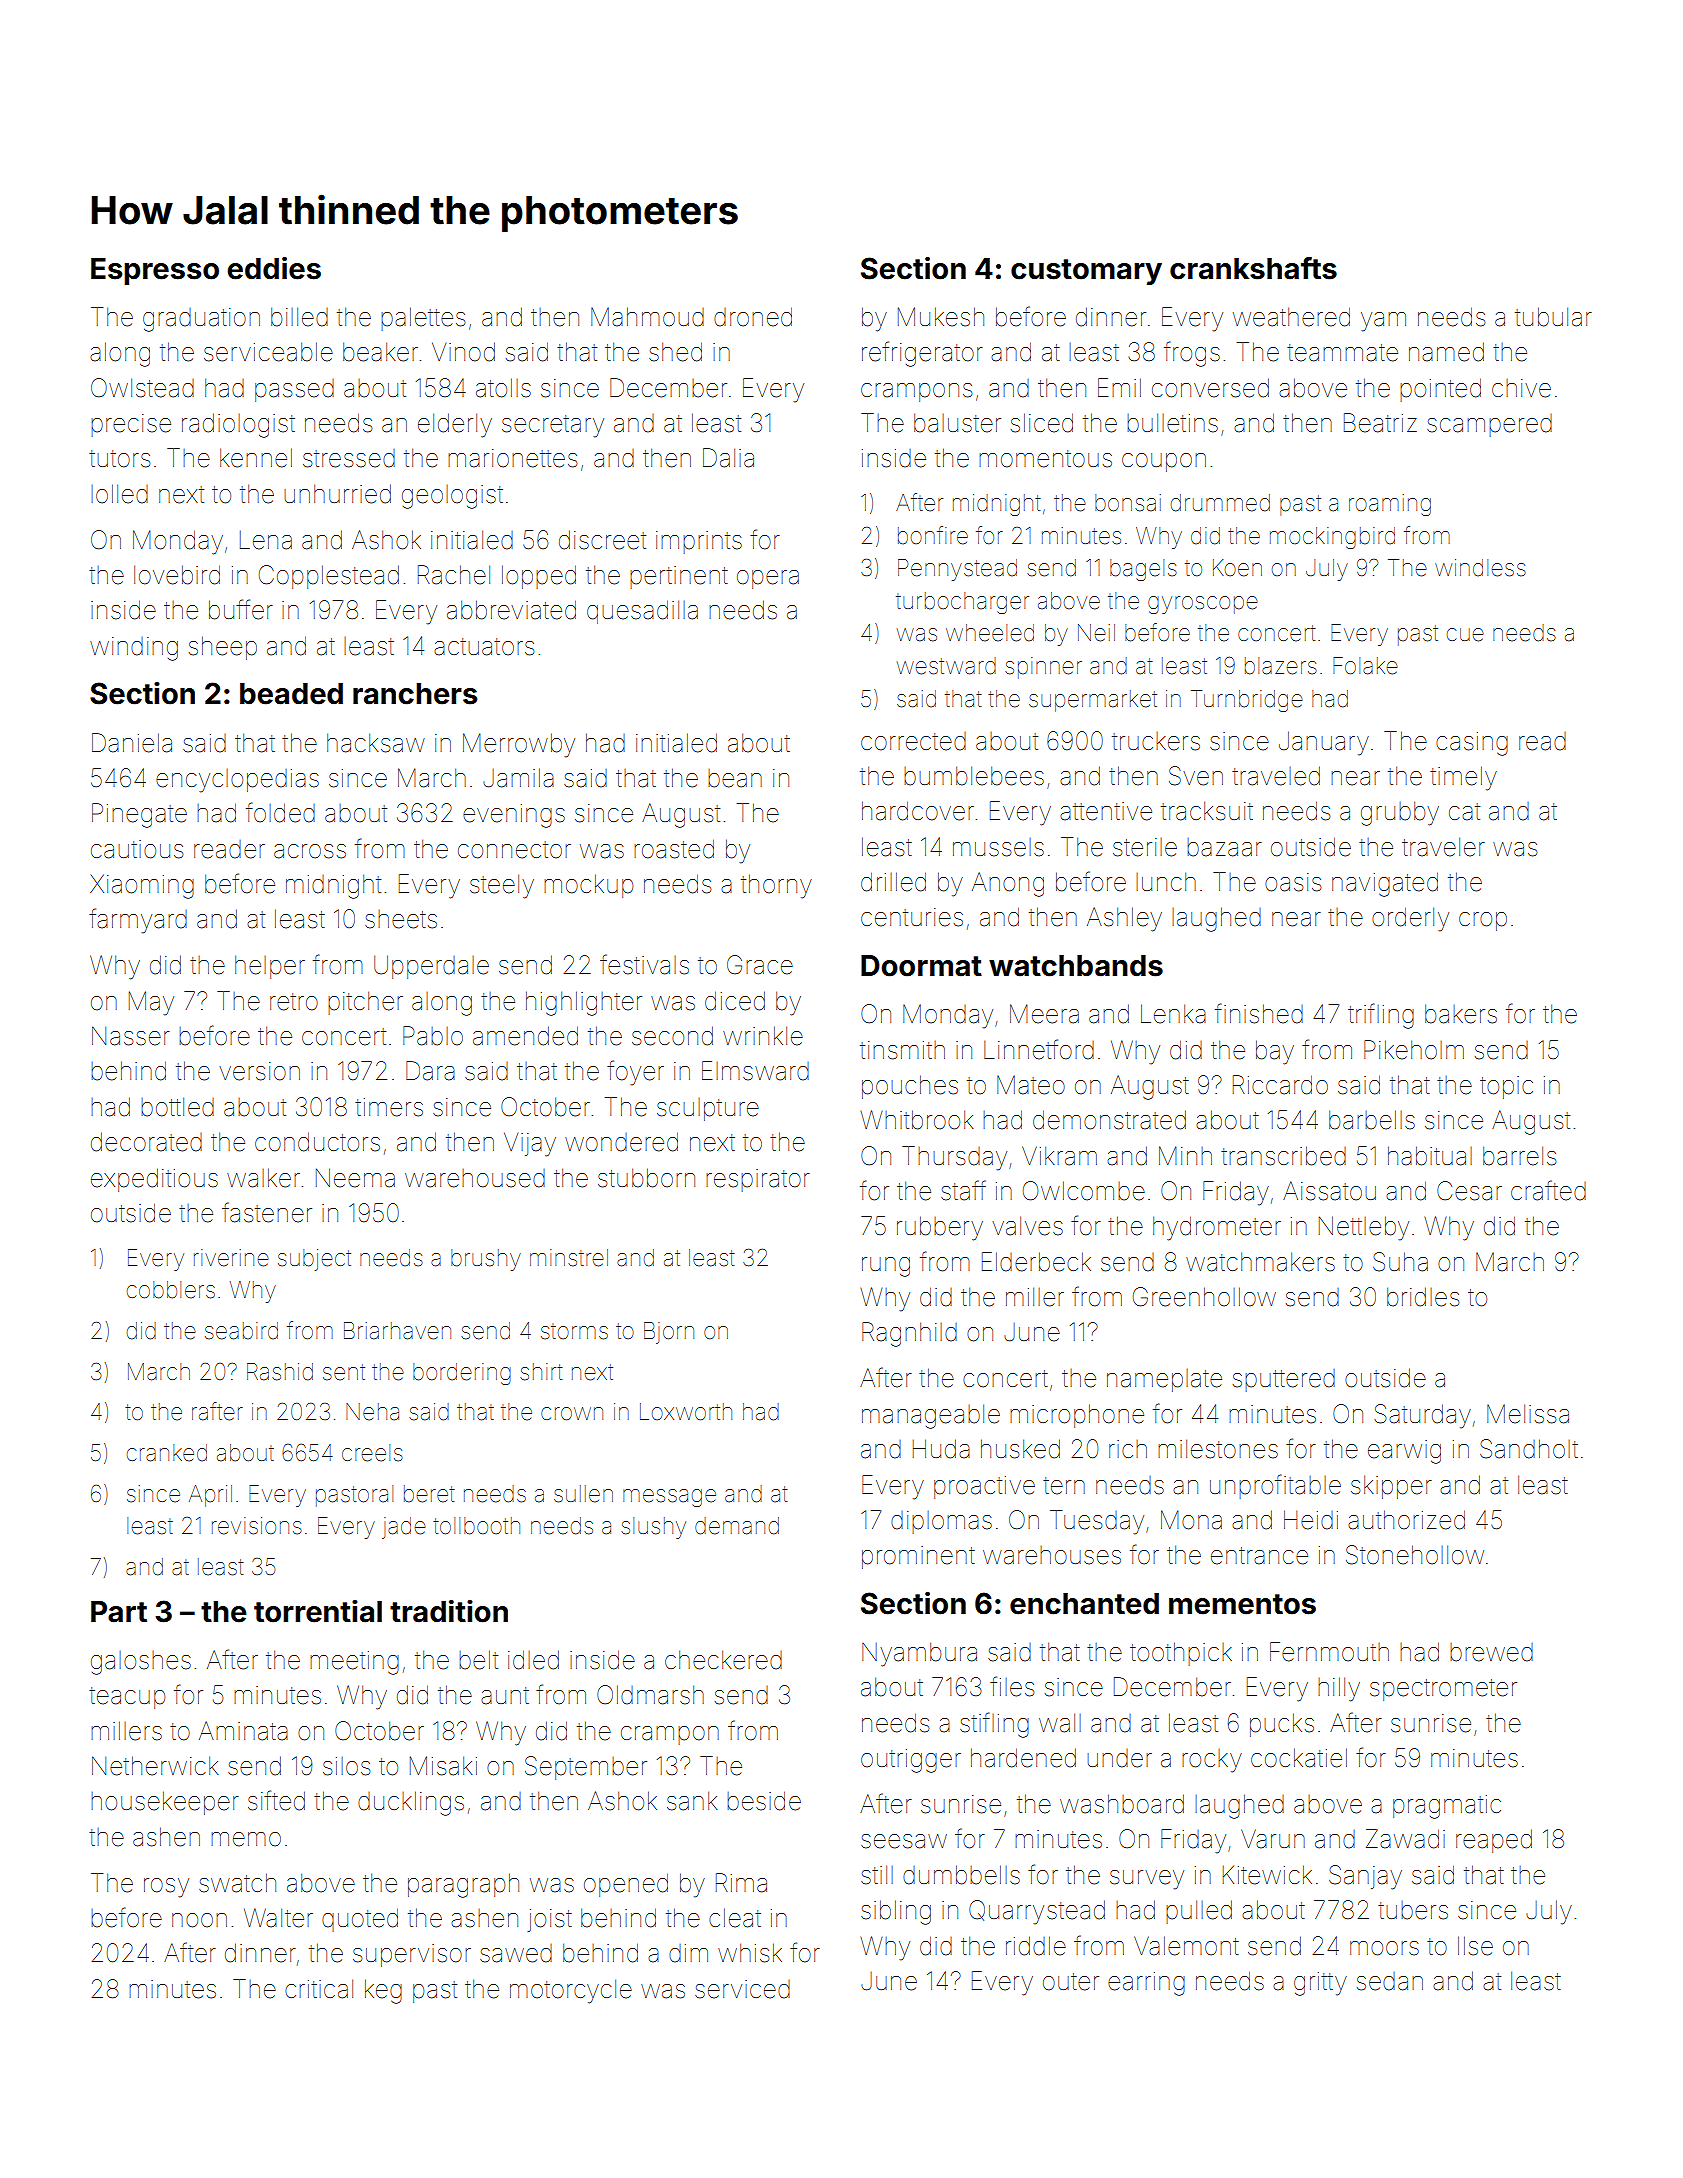  I want to click on casing, so click(1472, 744).
